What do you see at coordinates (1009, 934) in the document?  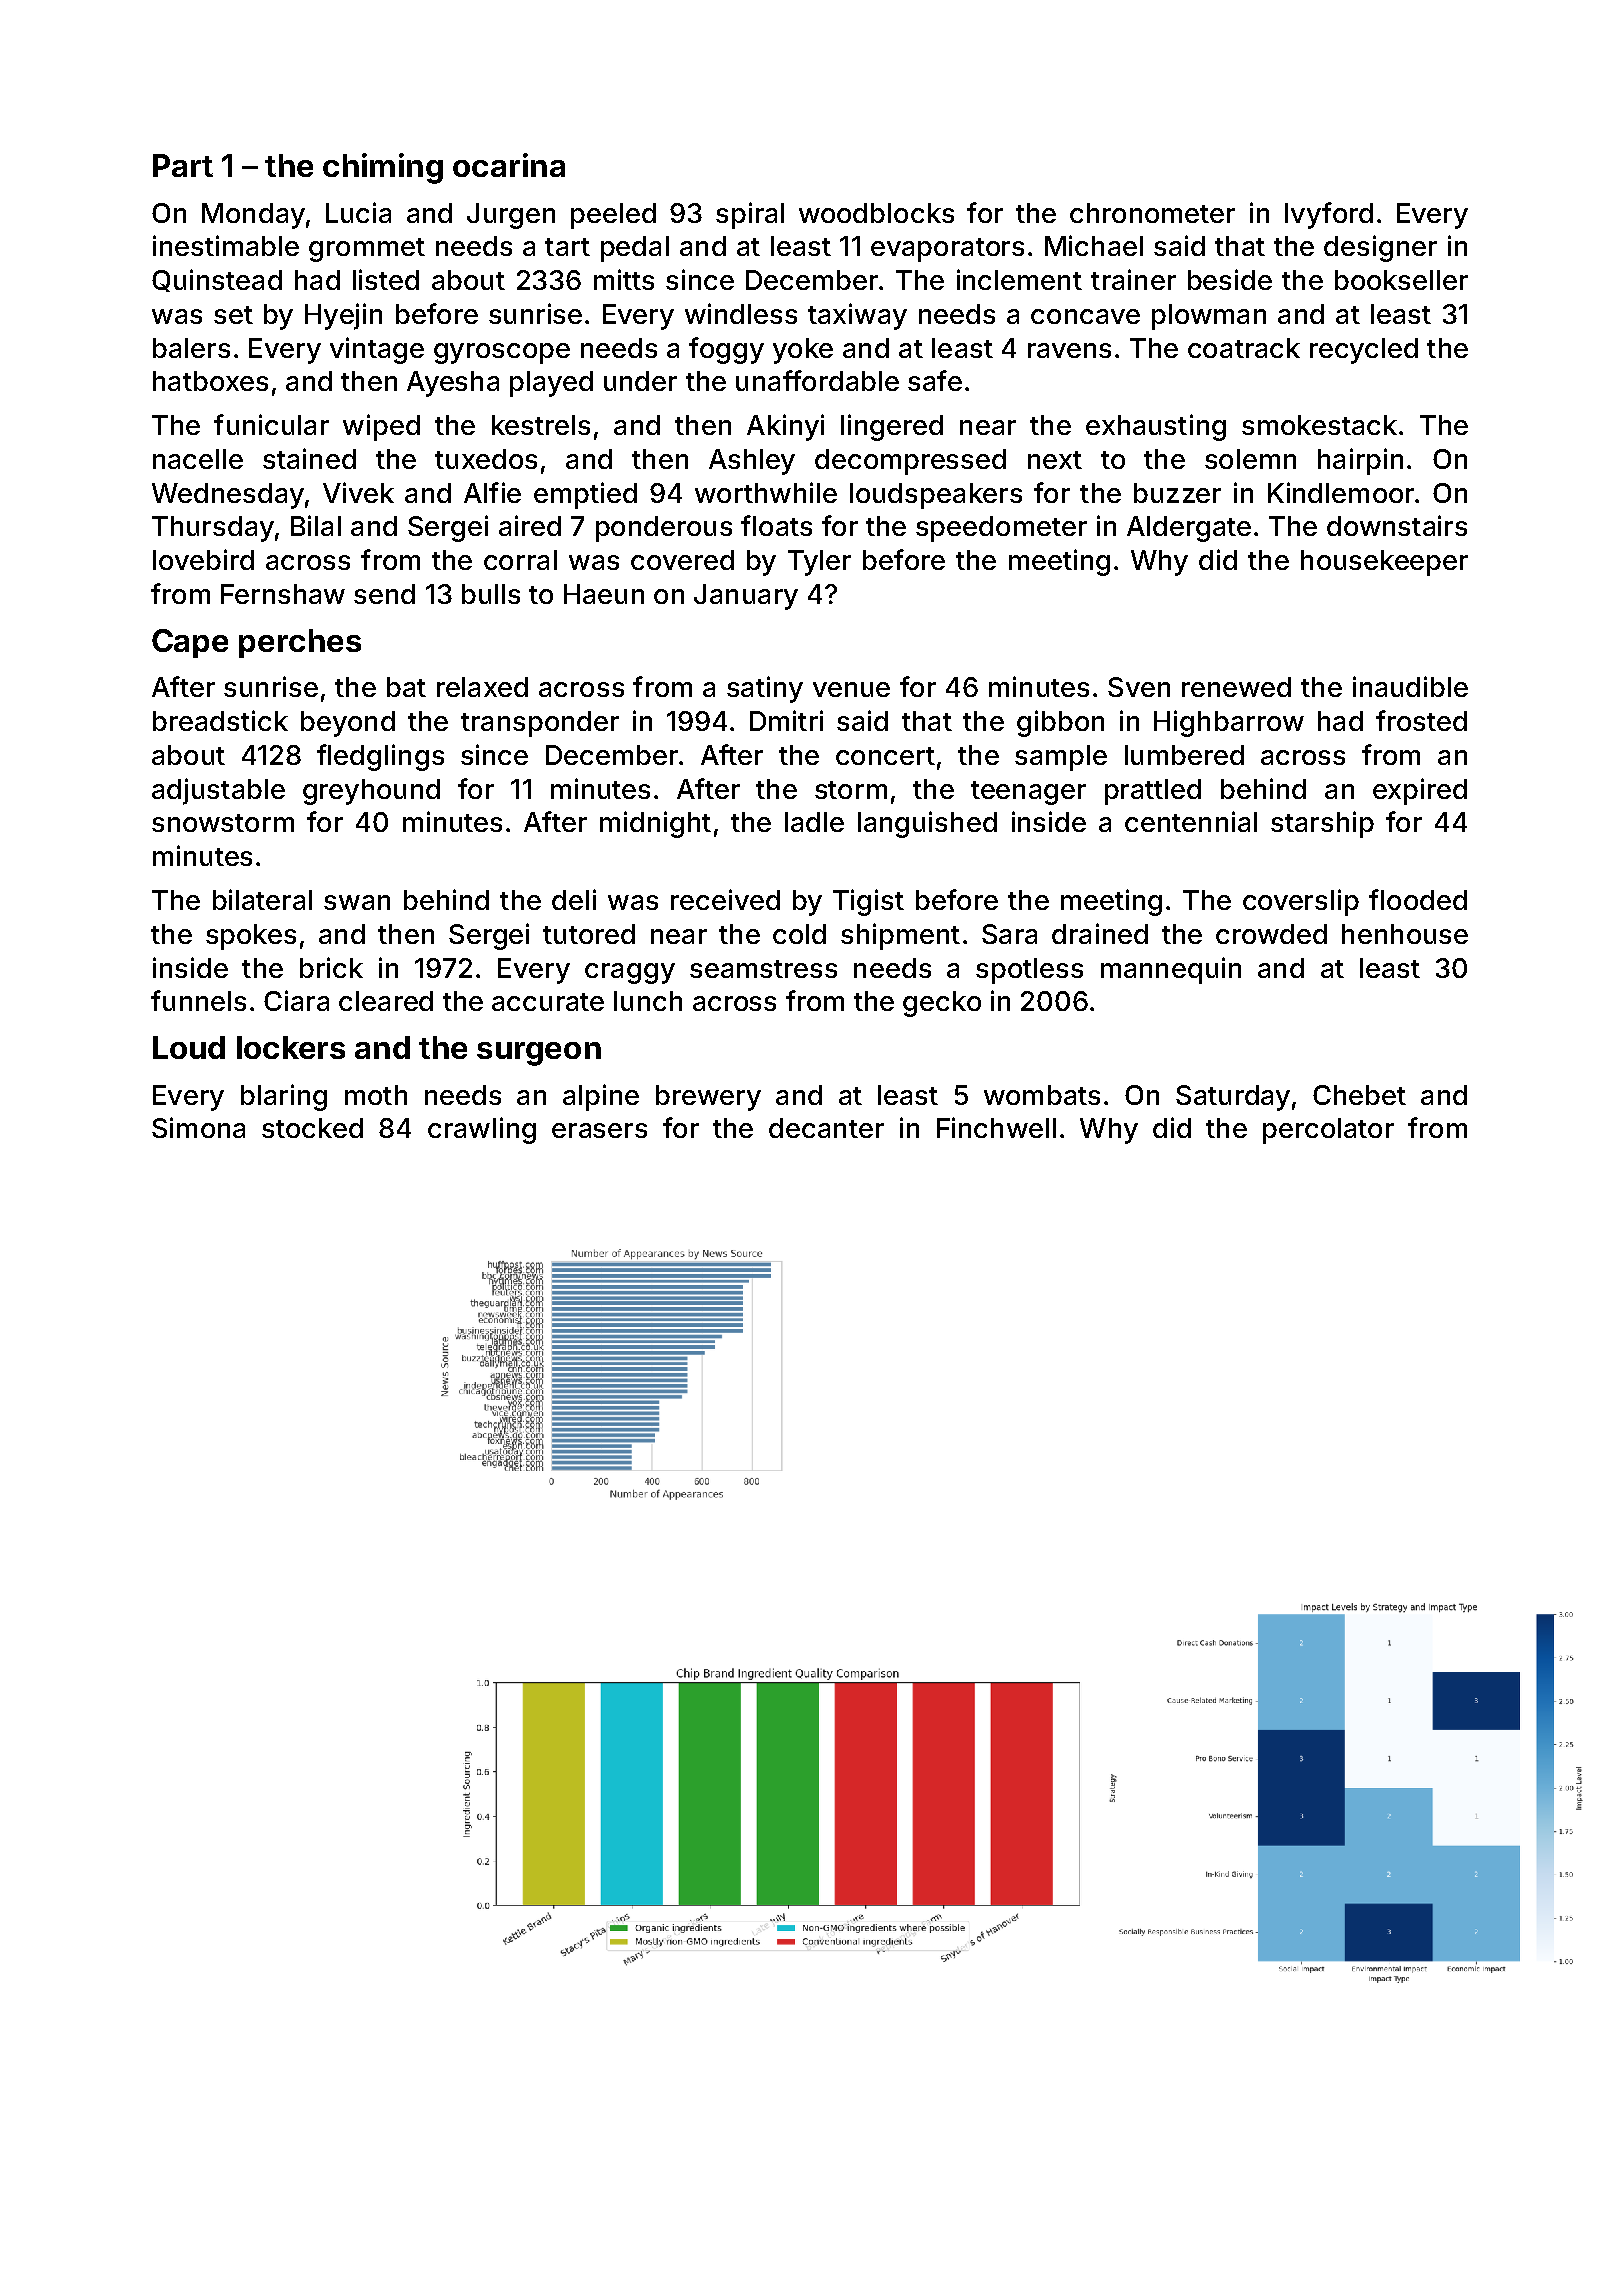 I see `Sara` at bounding box center [1009, 934].
